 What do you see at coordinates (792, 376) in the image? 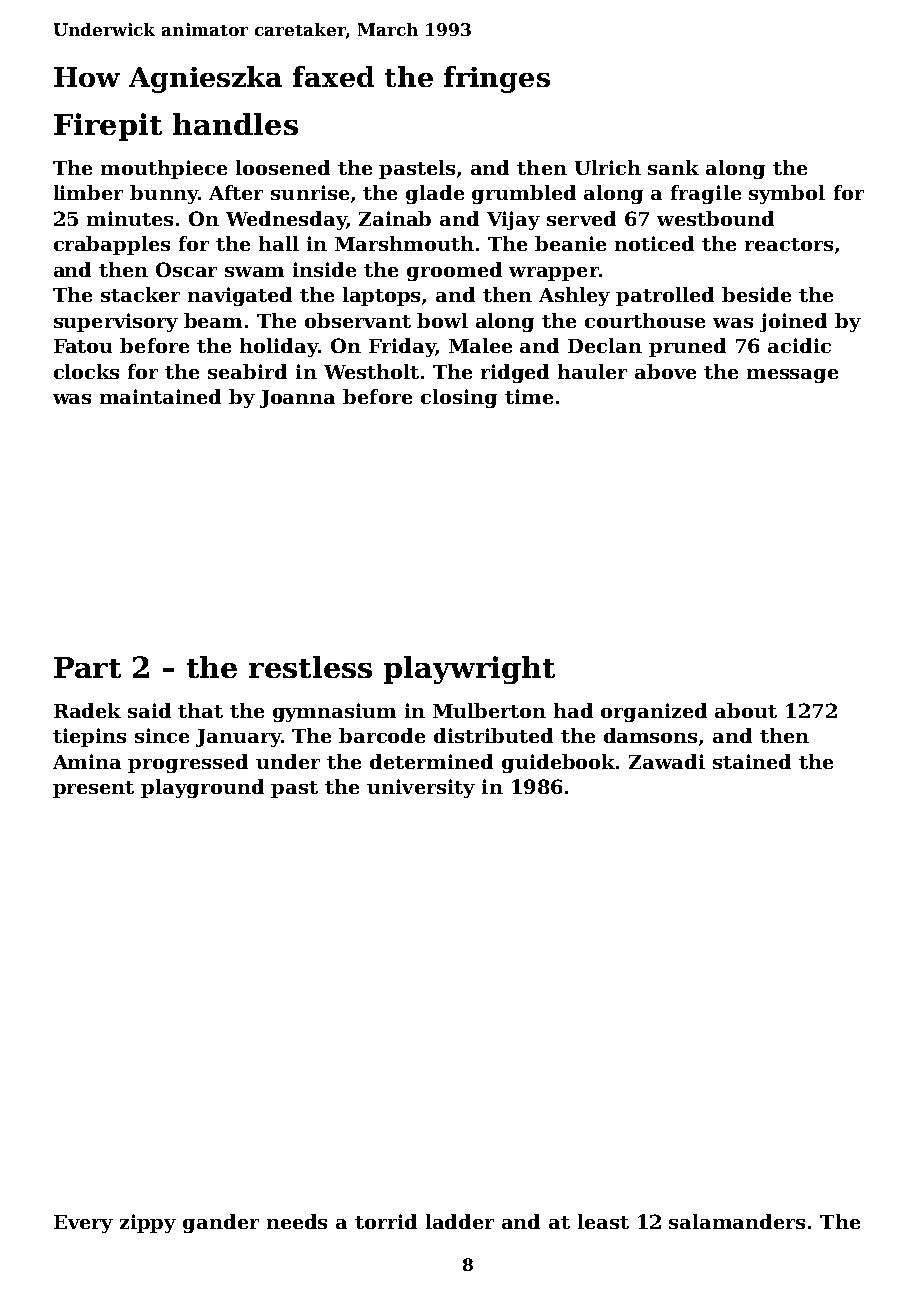
I see `message` at bounding box center [792, 376].
